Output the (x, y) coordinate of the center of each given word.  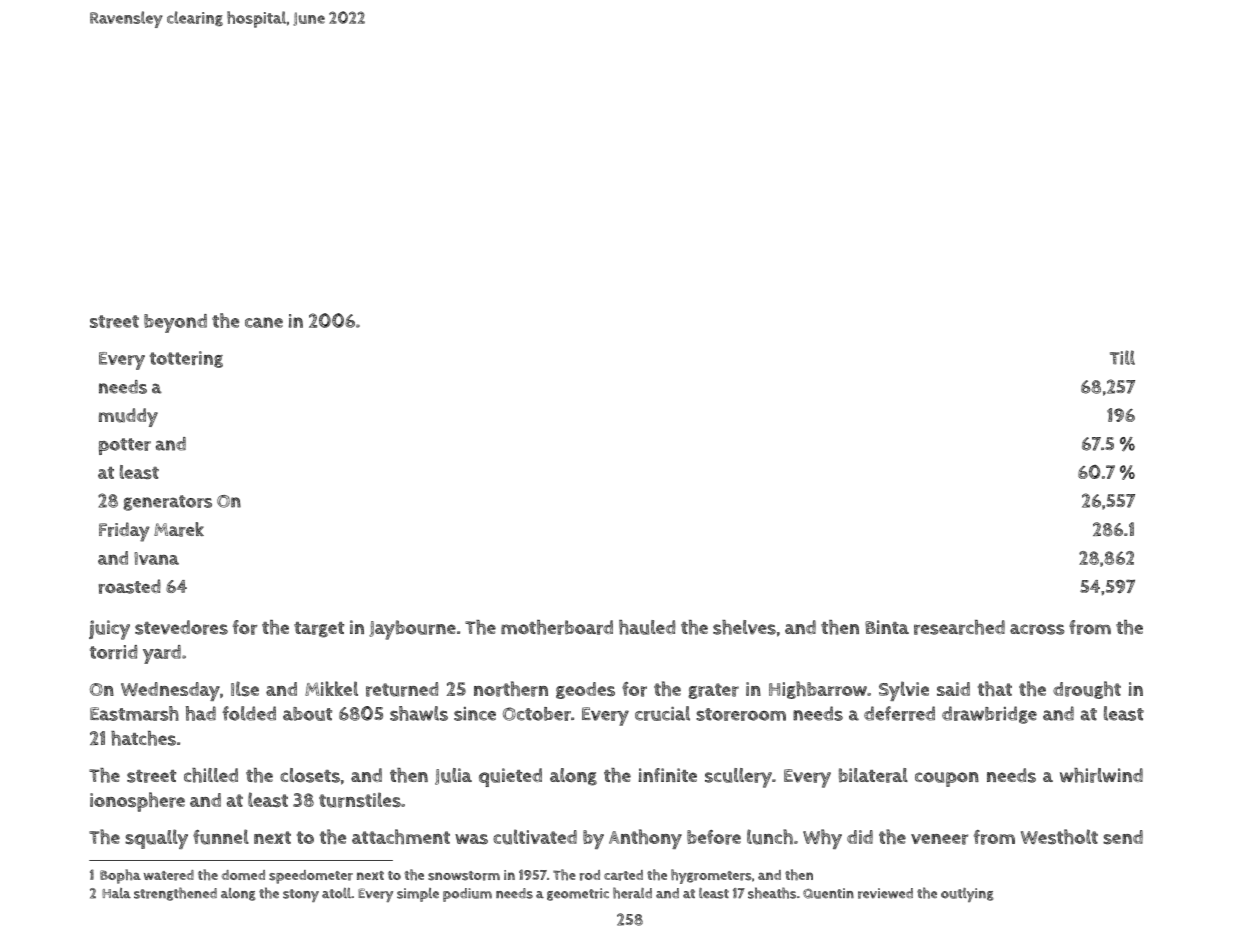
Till (1122, 357)
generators (167, 503)
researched (959, 627)
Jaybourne (412, 630)
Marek (179, 529)
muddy (128, 417)
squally (156, 839)
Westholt (1059, 836)
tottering (186, 359)
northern (511, 689)
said (953, 689)
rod (590, 875)
